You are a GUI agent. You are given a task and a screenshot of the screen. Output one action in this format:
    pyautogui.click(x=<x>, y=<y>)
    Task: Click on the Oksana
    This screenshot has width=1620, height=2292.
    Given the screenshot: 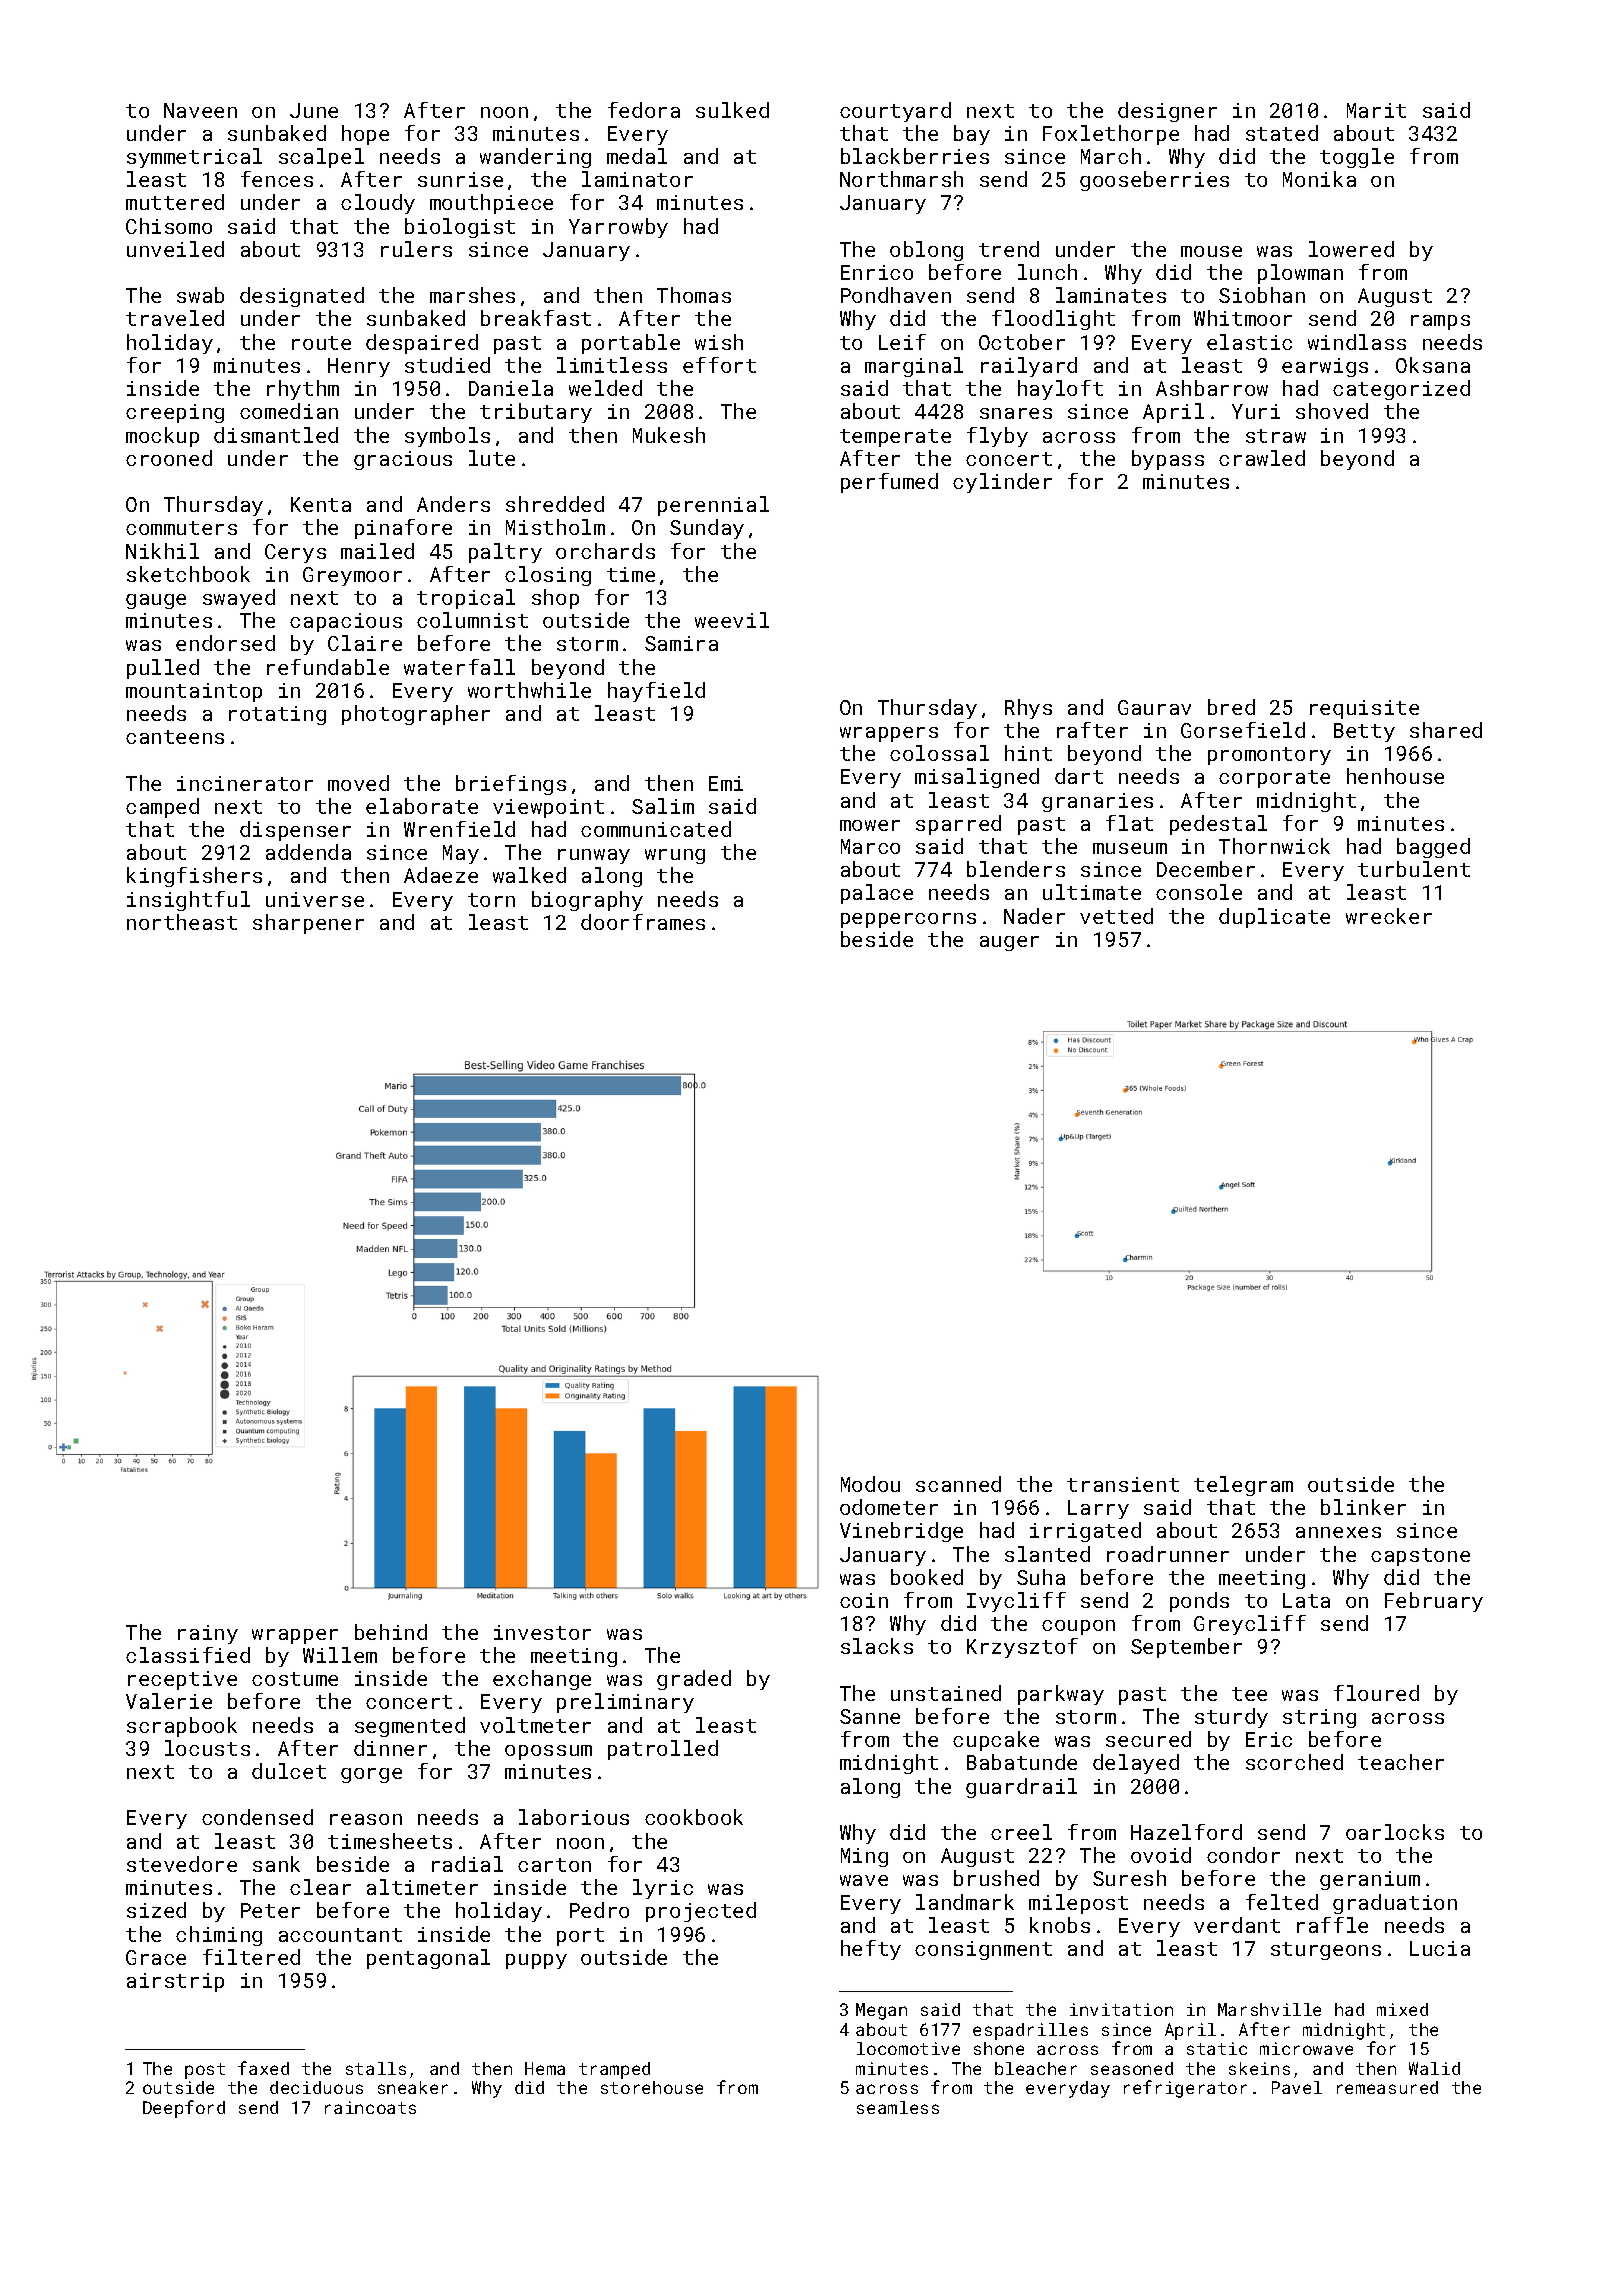 What is the action you would take?
    pyautogui.click(x=1433, y=365)
